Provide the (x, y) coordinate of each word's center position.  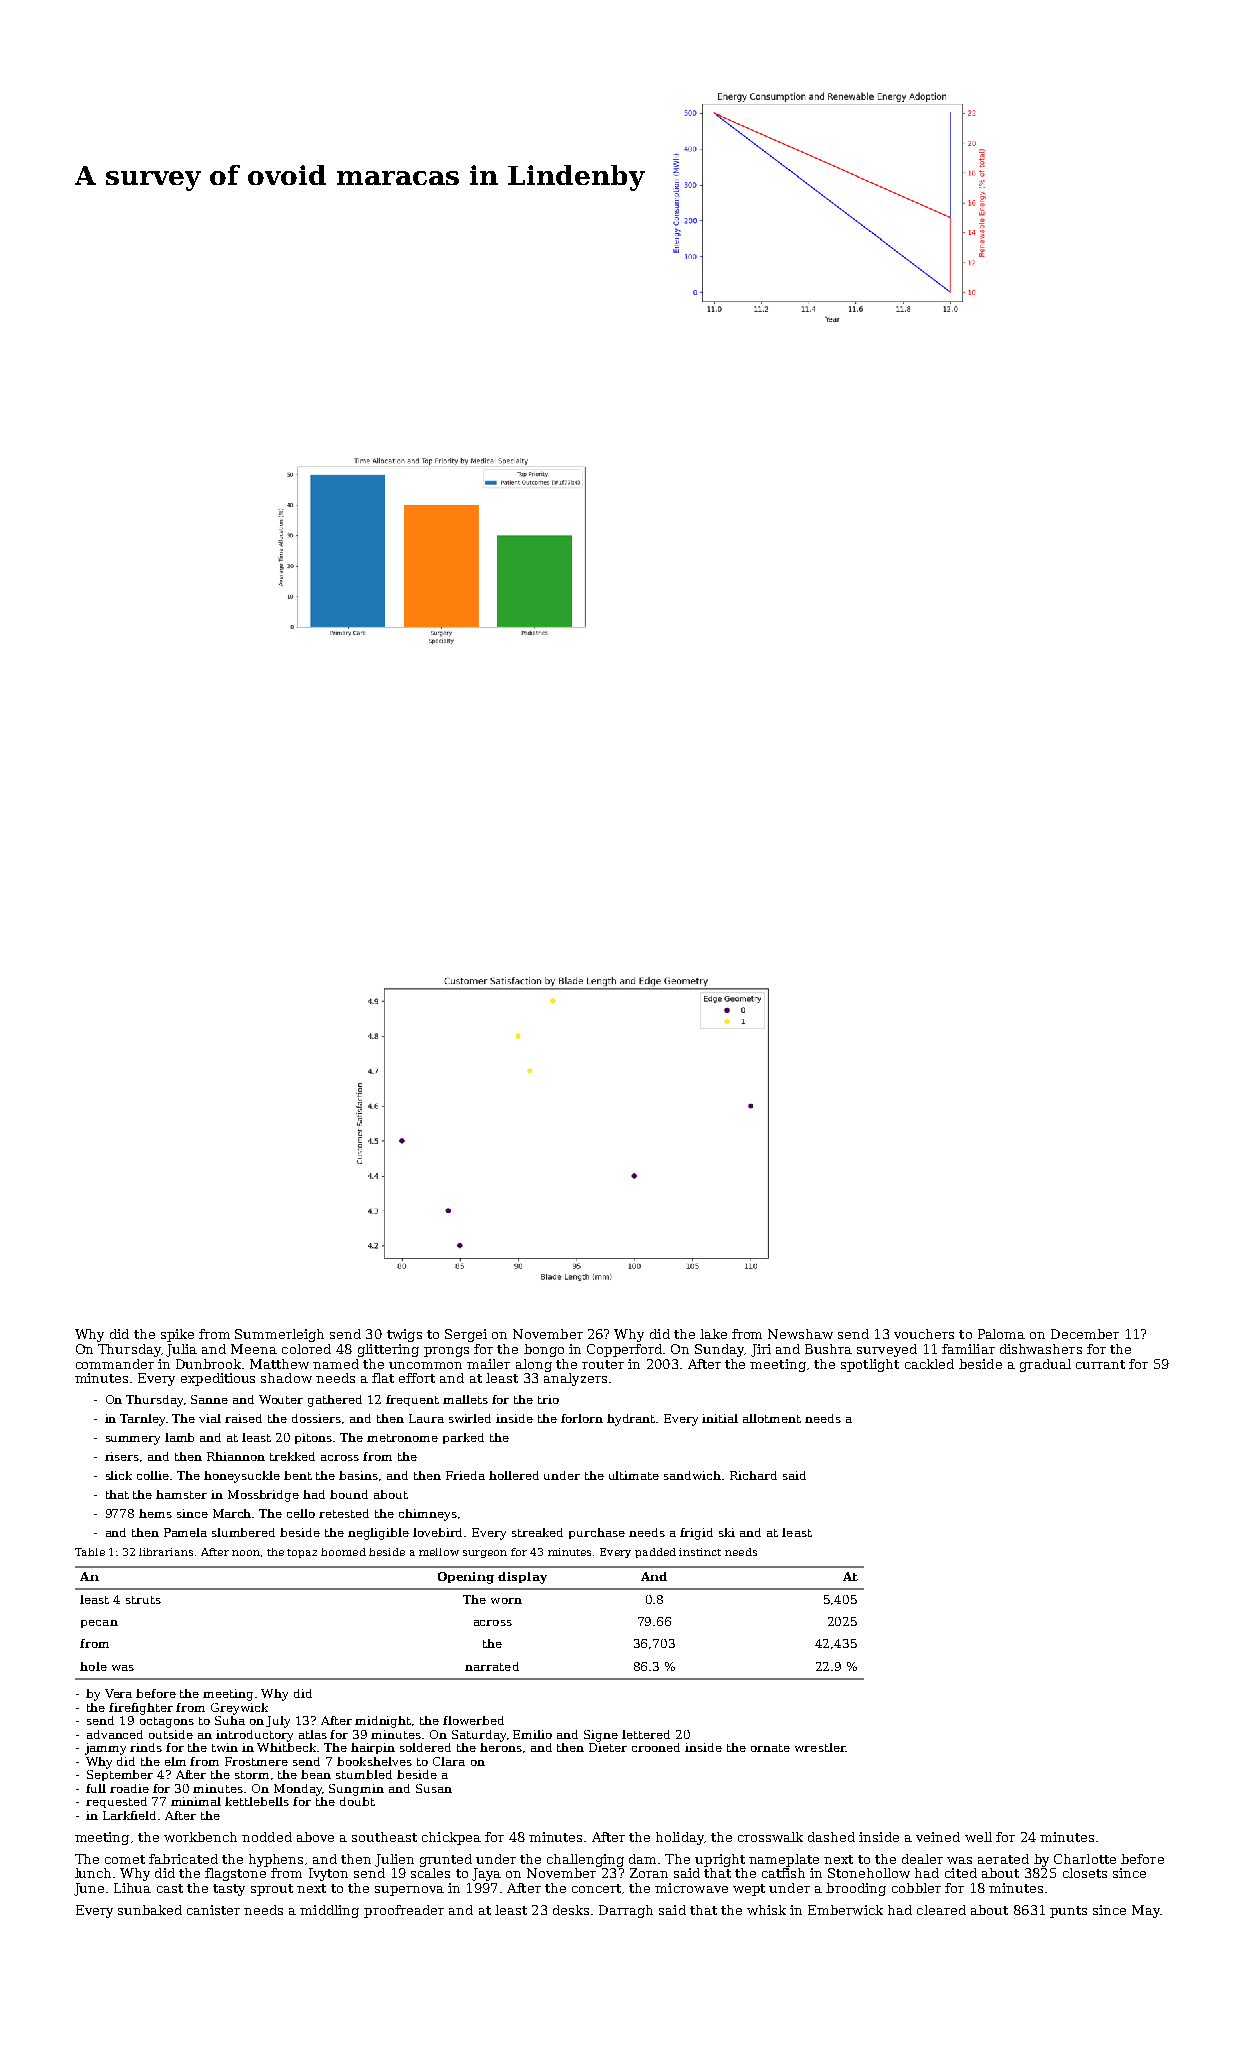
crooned (656, 1747)
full (96, 1788)
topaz (302, 1553)
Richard (753, 1475)
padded (655, 1553)
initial (720, 1418)
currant (1100, 1364)
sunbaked (150, 1910)
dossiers (316, 1418)
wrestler (820, 1747)
